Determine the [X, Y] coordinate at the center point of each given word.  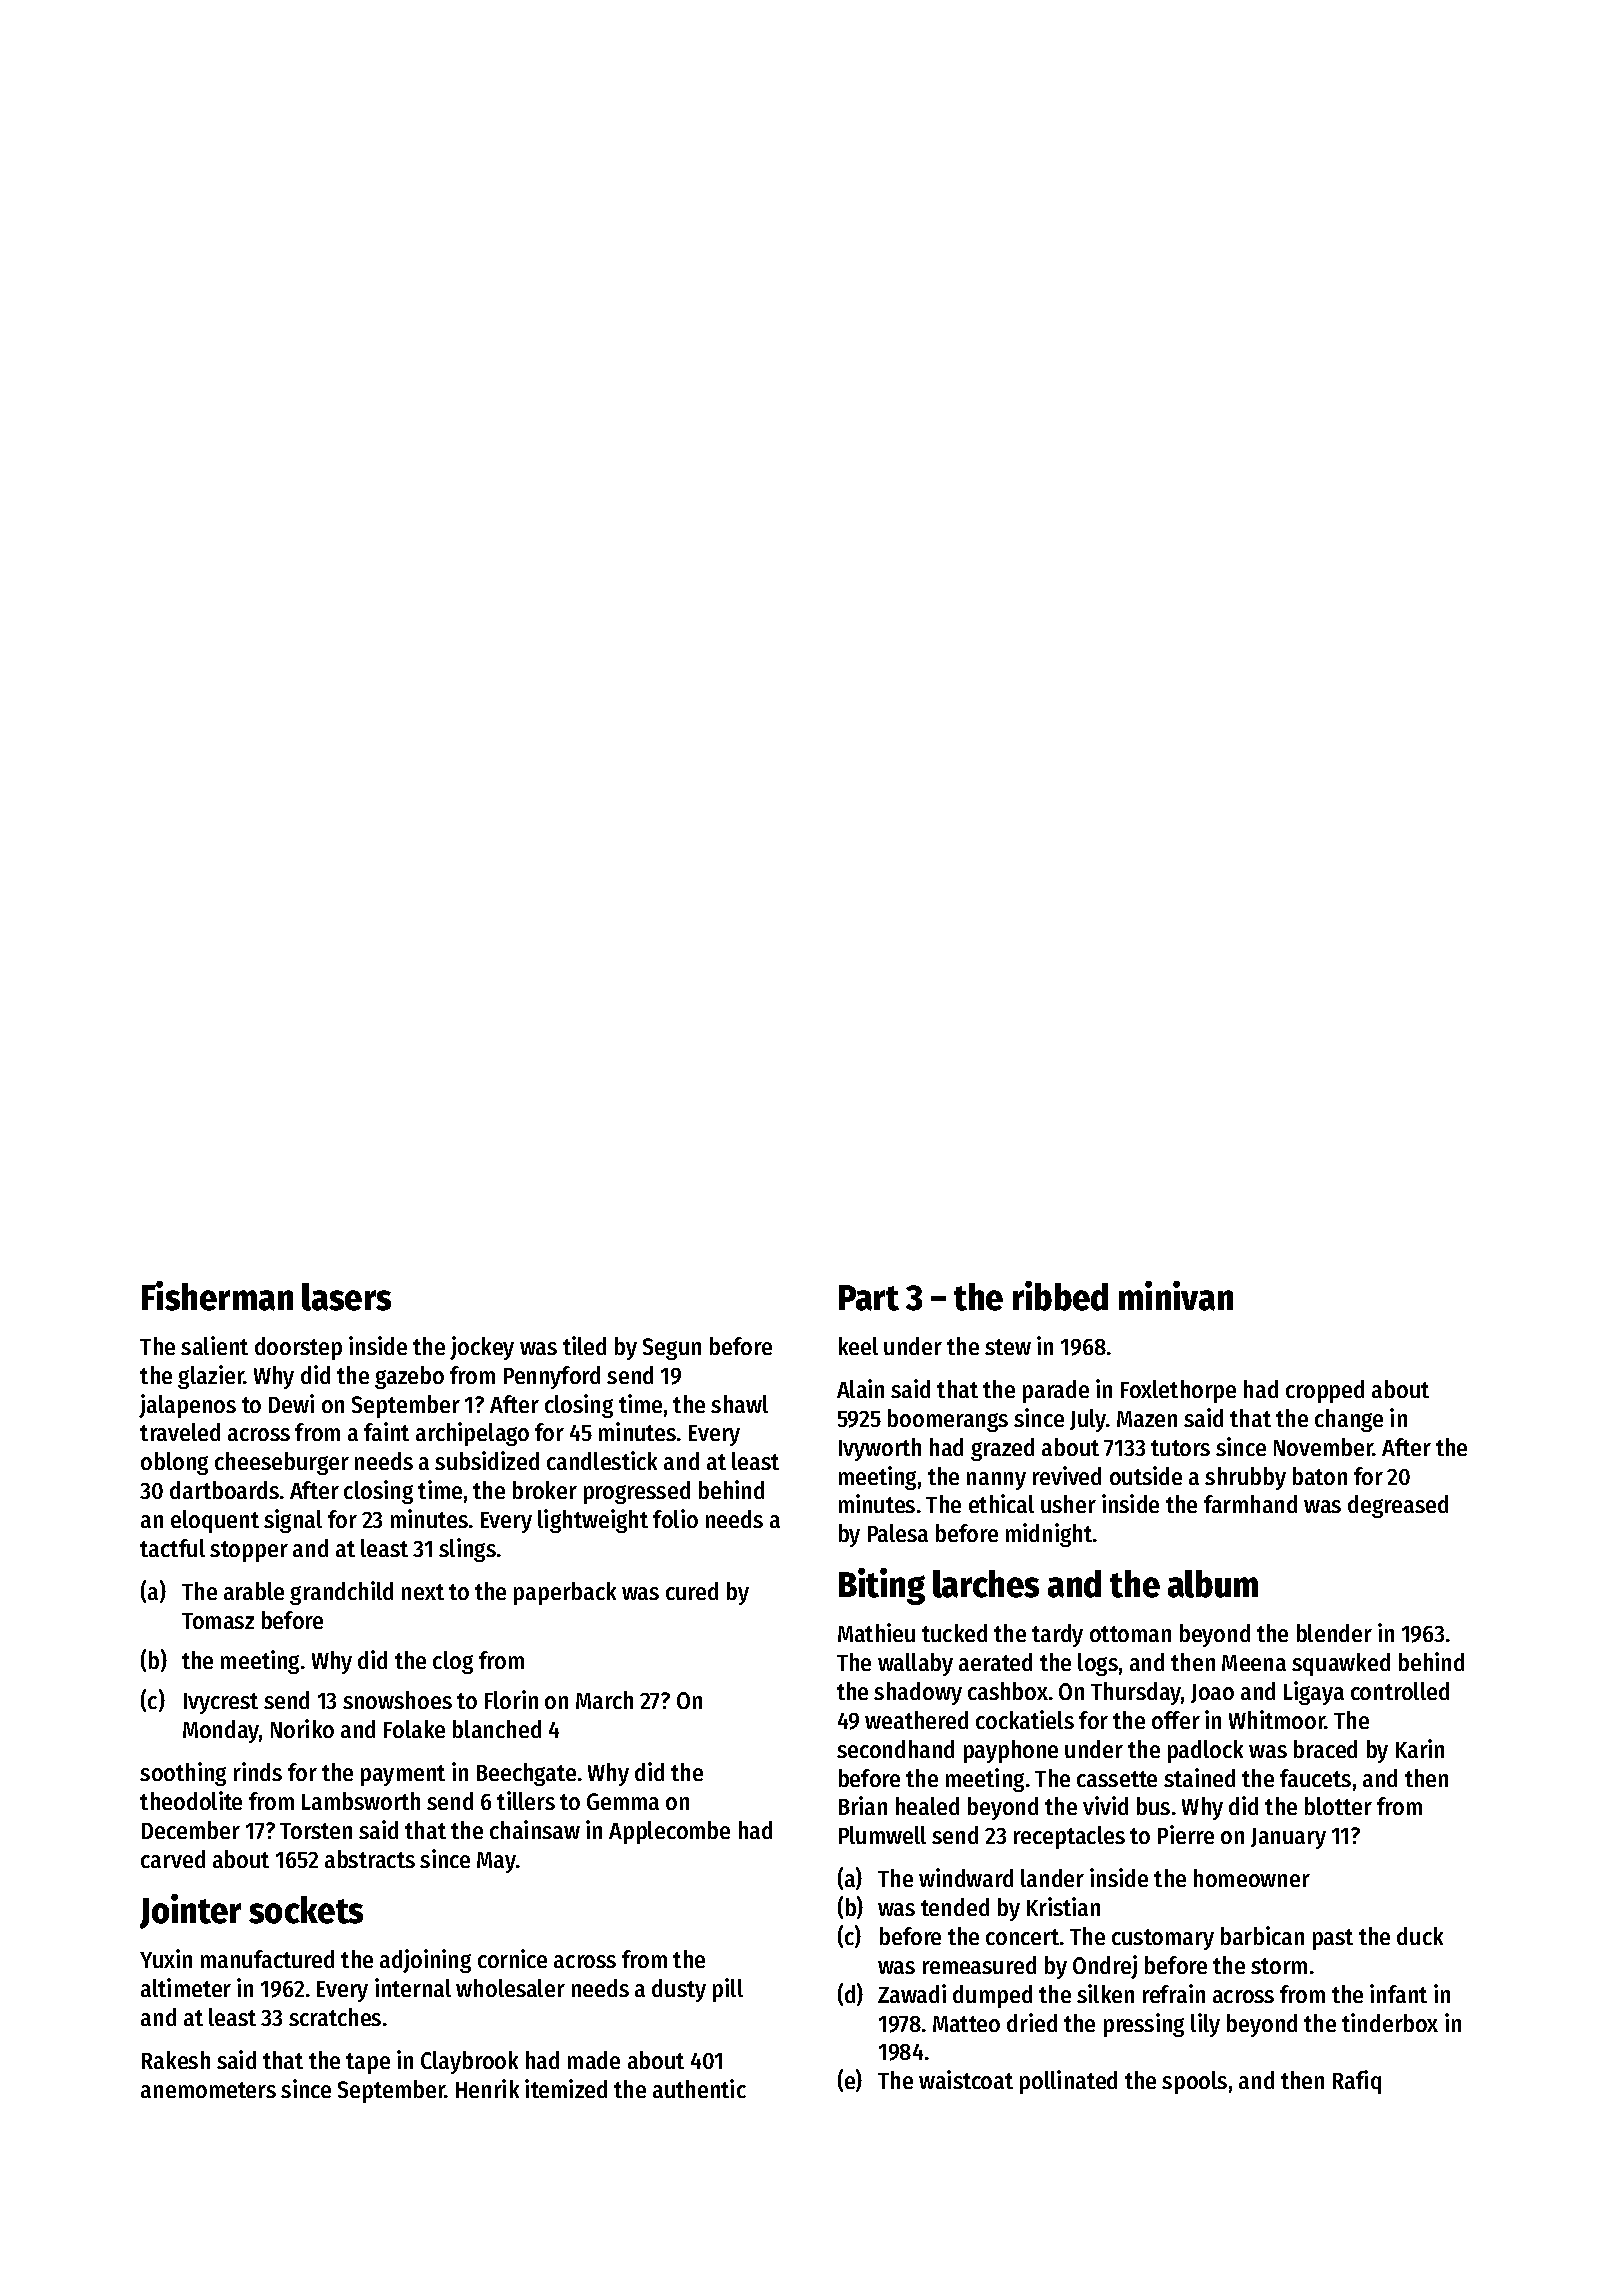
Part [869, 1298]
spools [1194, 2082]
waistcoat [966, 2079]
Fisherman [217, 1296]
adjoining [425, 1961]
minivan [1176, 1296]
